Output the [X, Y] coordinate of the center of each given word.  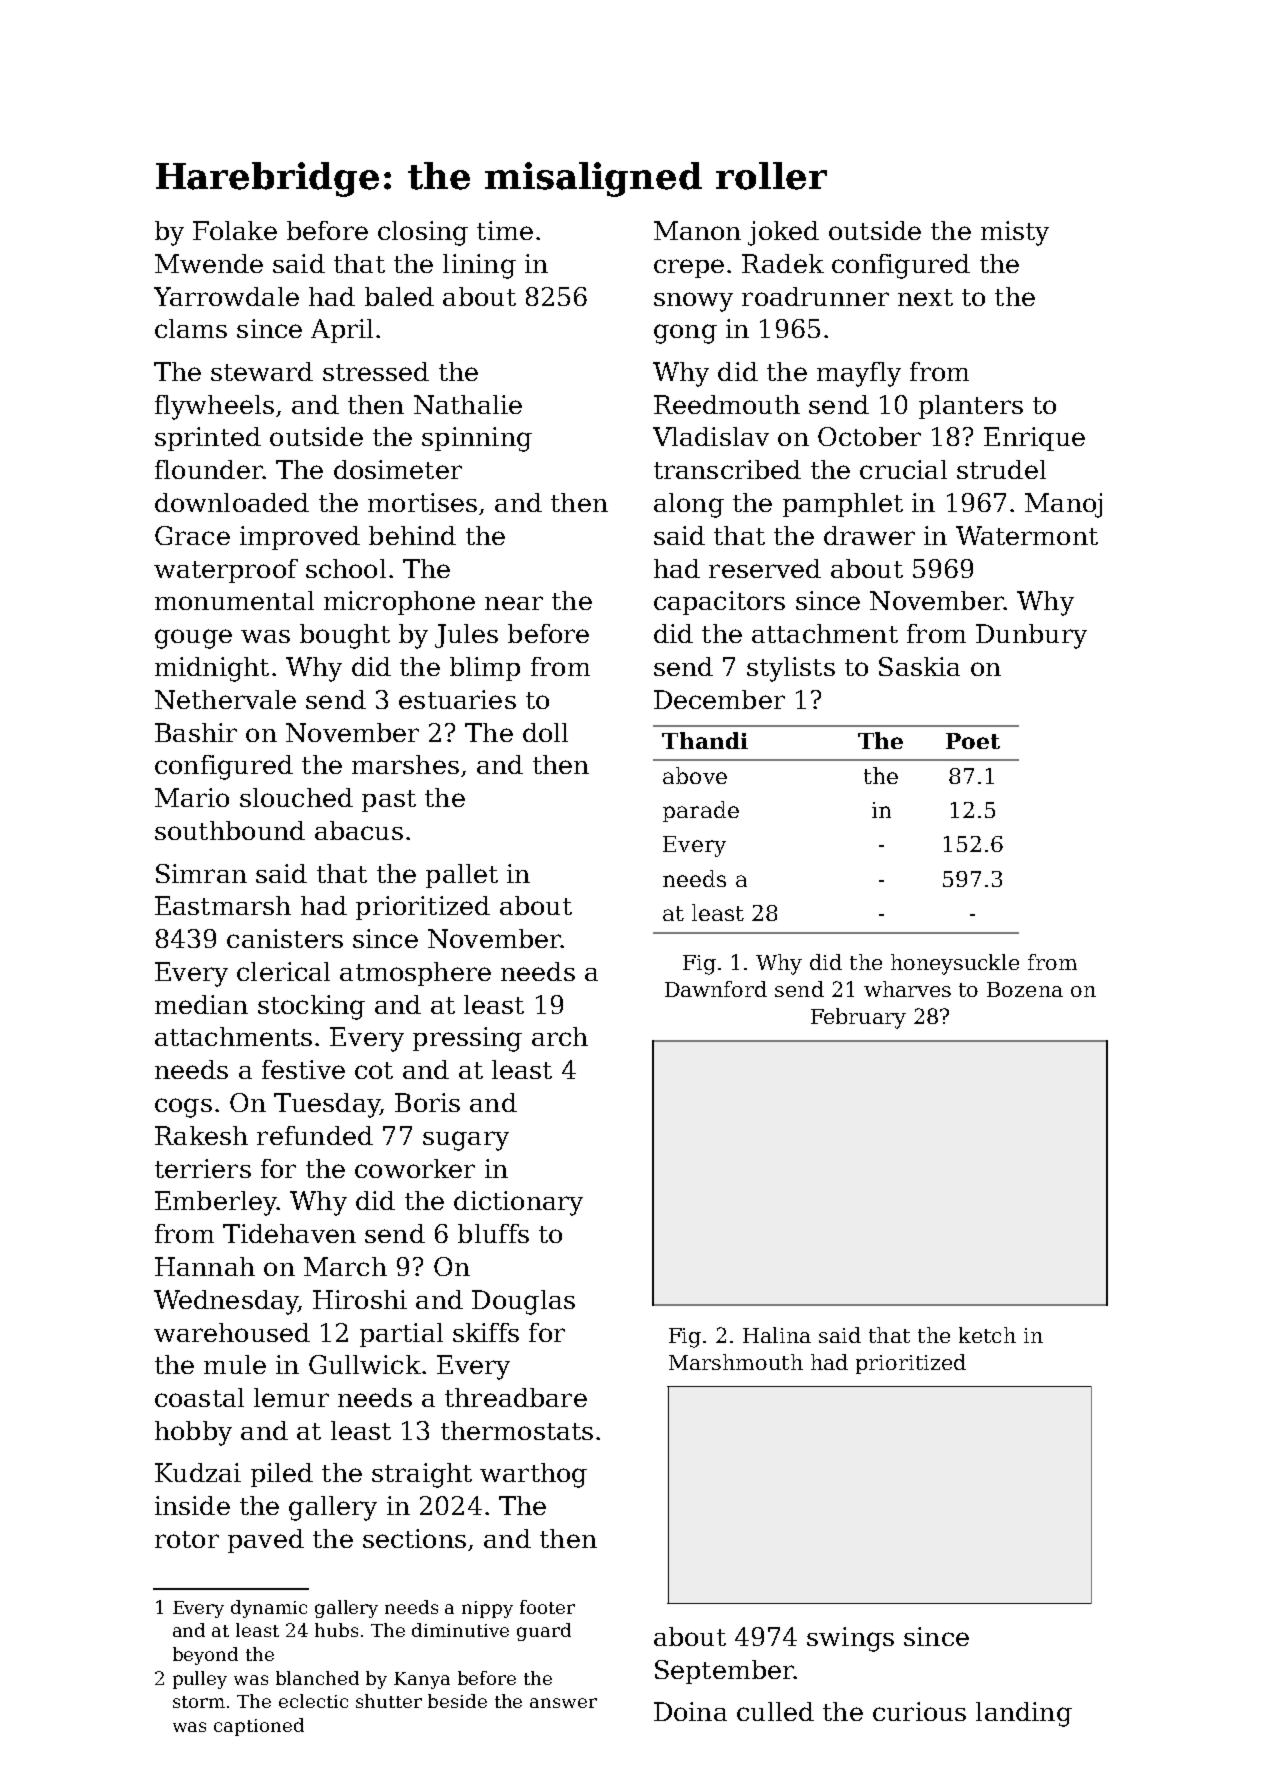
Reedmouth [727, 404]
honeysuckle [955, 964]
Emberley [216, 1203]
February [858, 1018]
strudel [1001, 469]
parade [701, 811]
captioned [259, 1727]
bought [345, 636]
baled [399, 296]
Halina [777, 1335]
